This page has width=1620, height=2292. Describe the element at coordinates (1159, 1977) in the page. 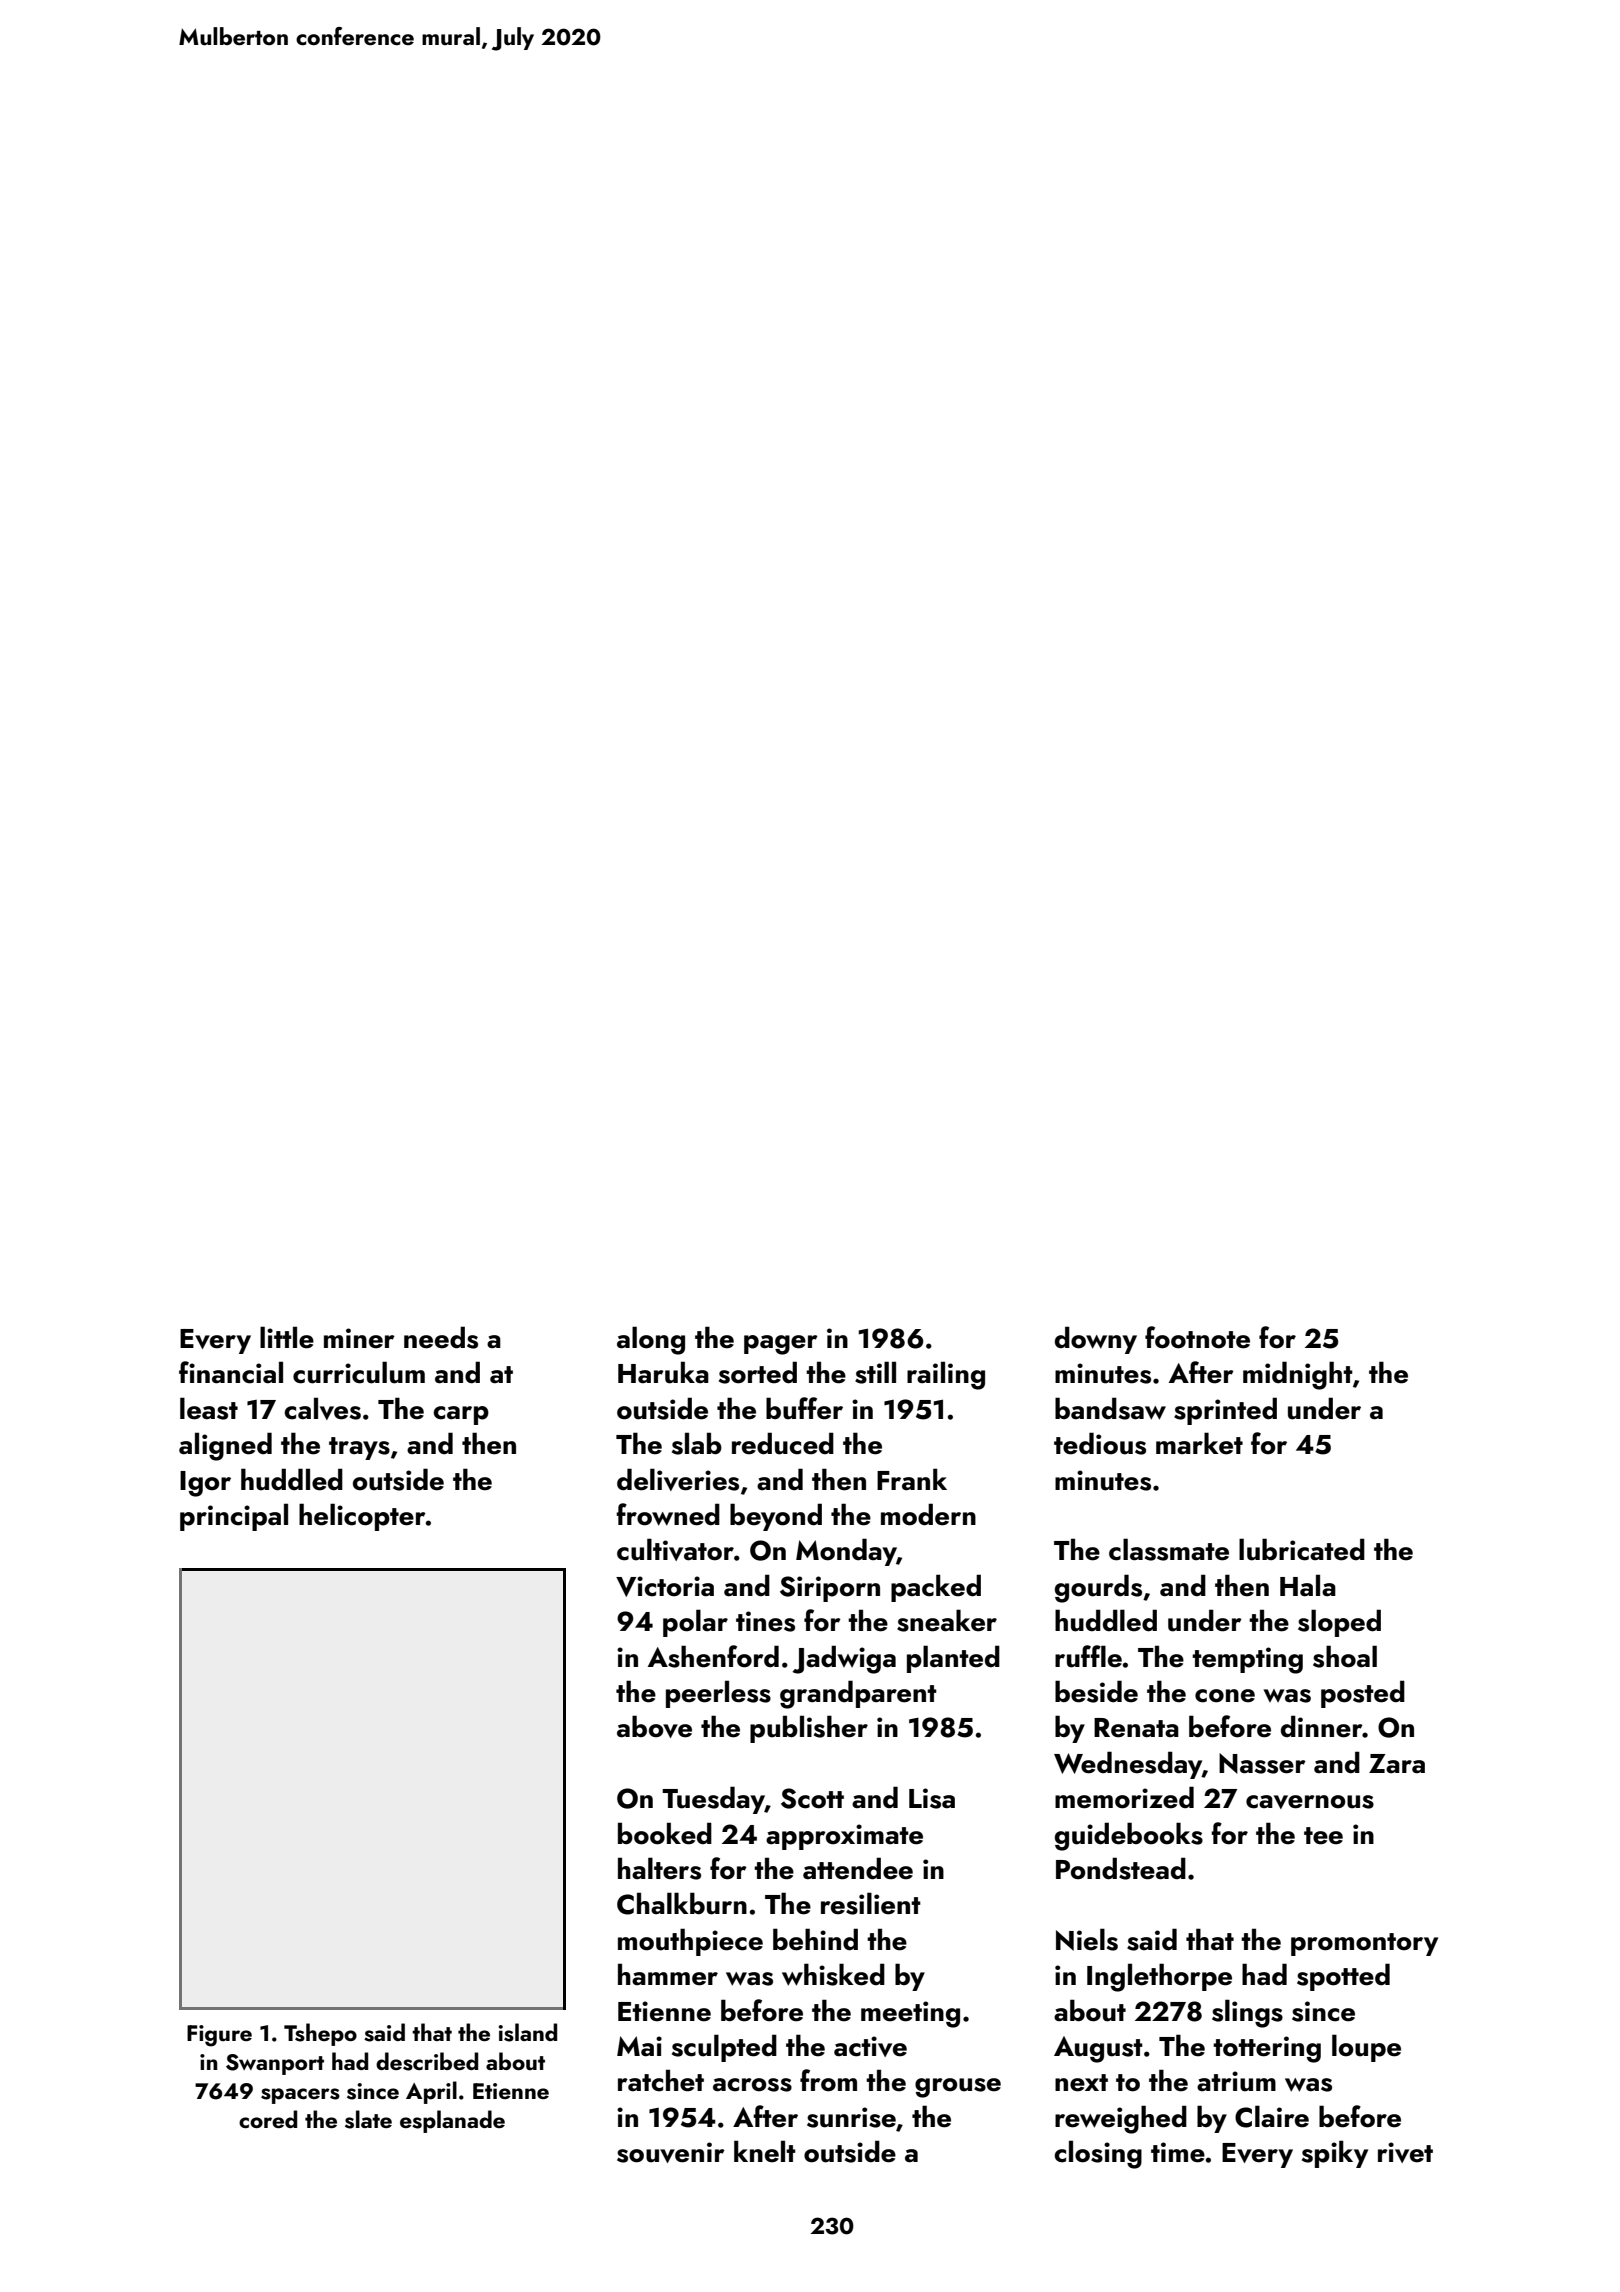

I see `Inglethorpe` at that location.
